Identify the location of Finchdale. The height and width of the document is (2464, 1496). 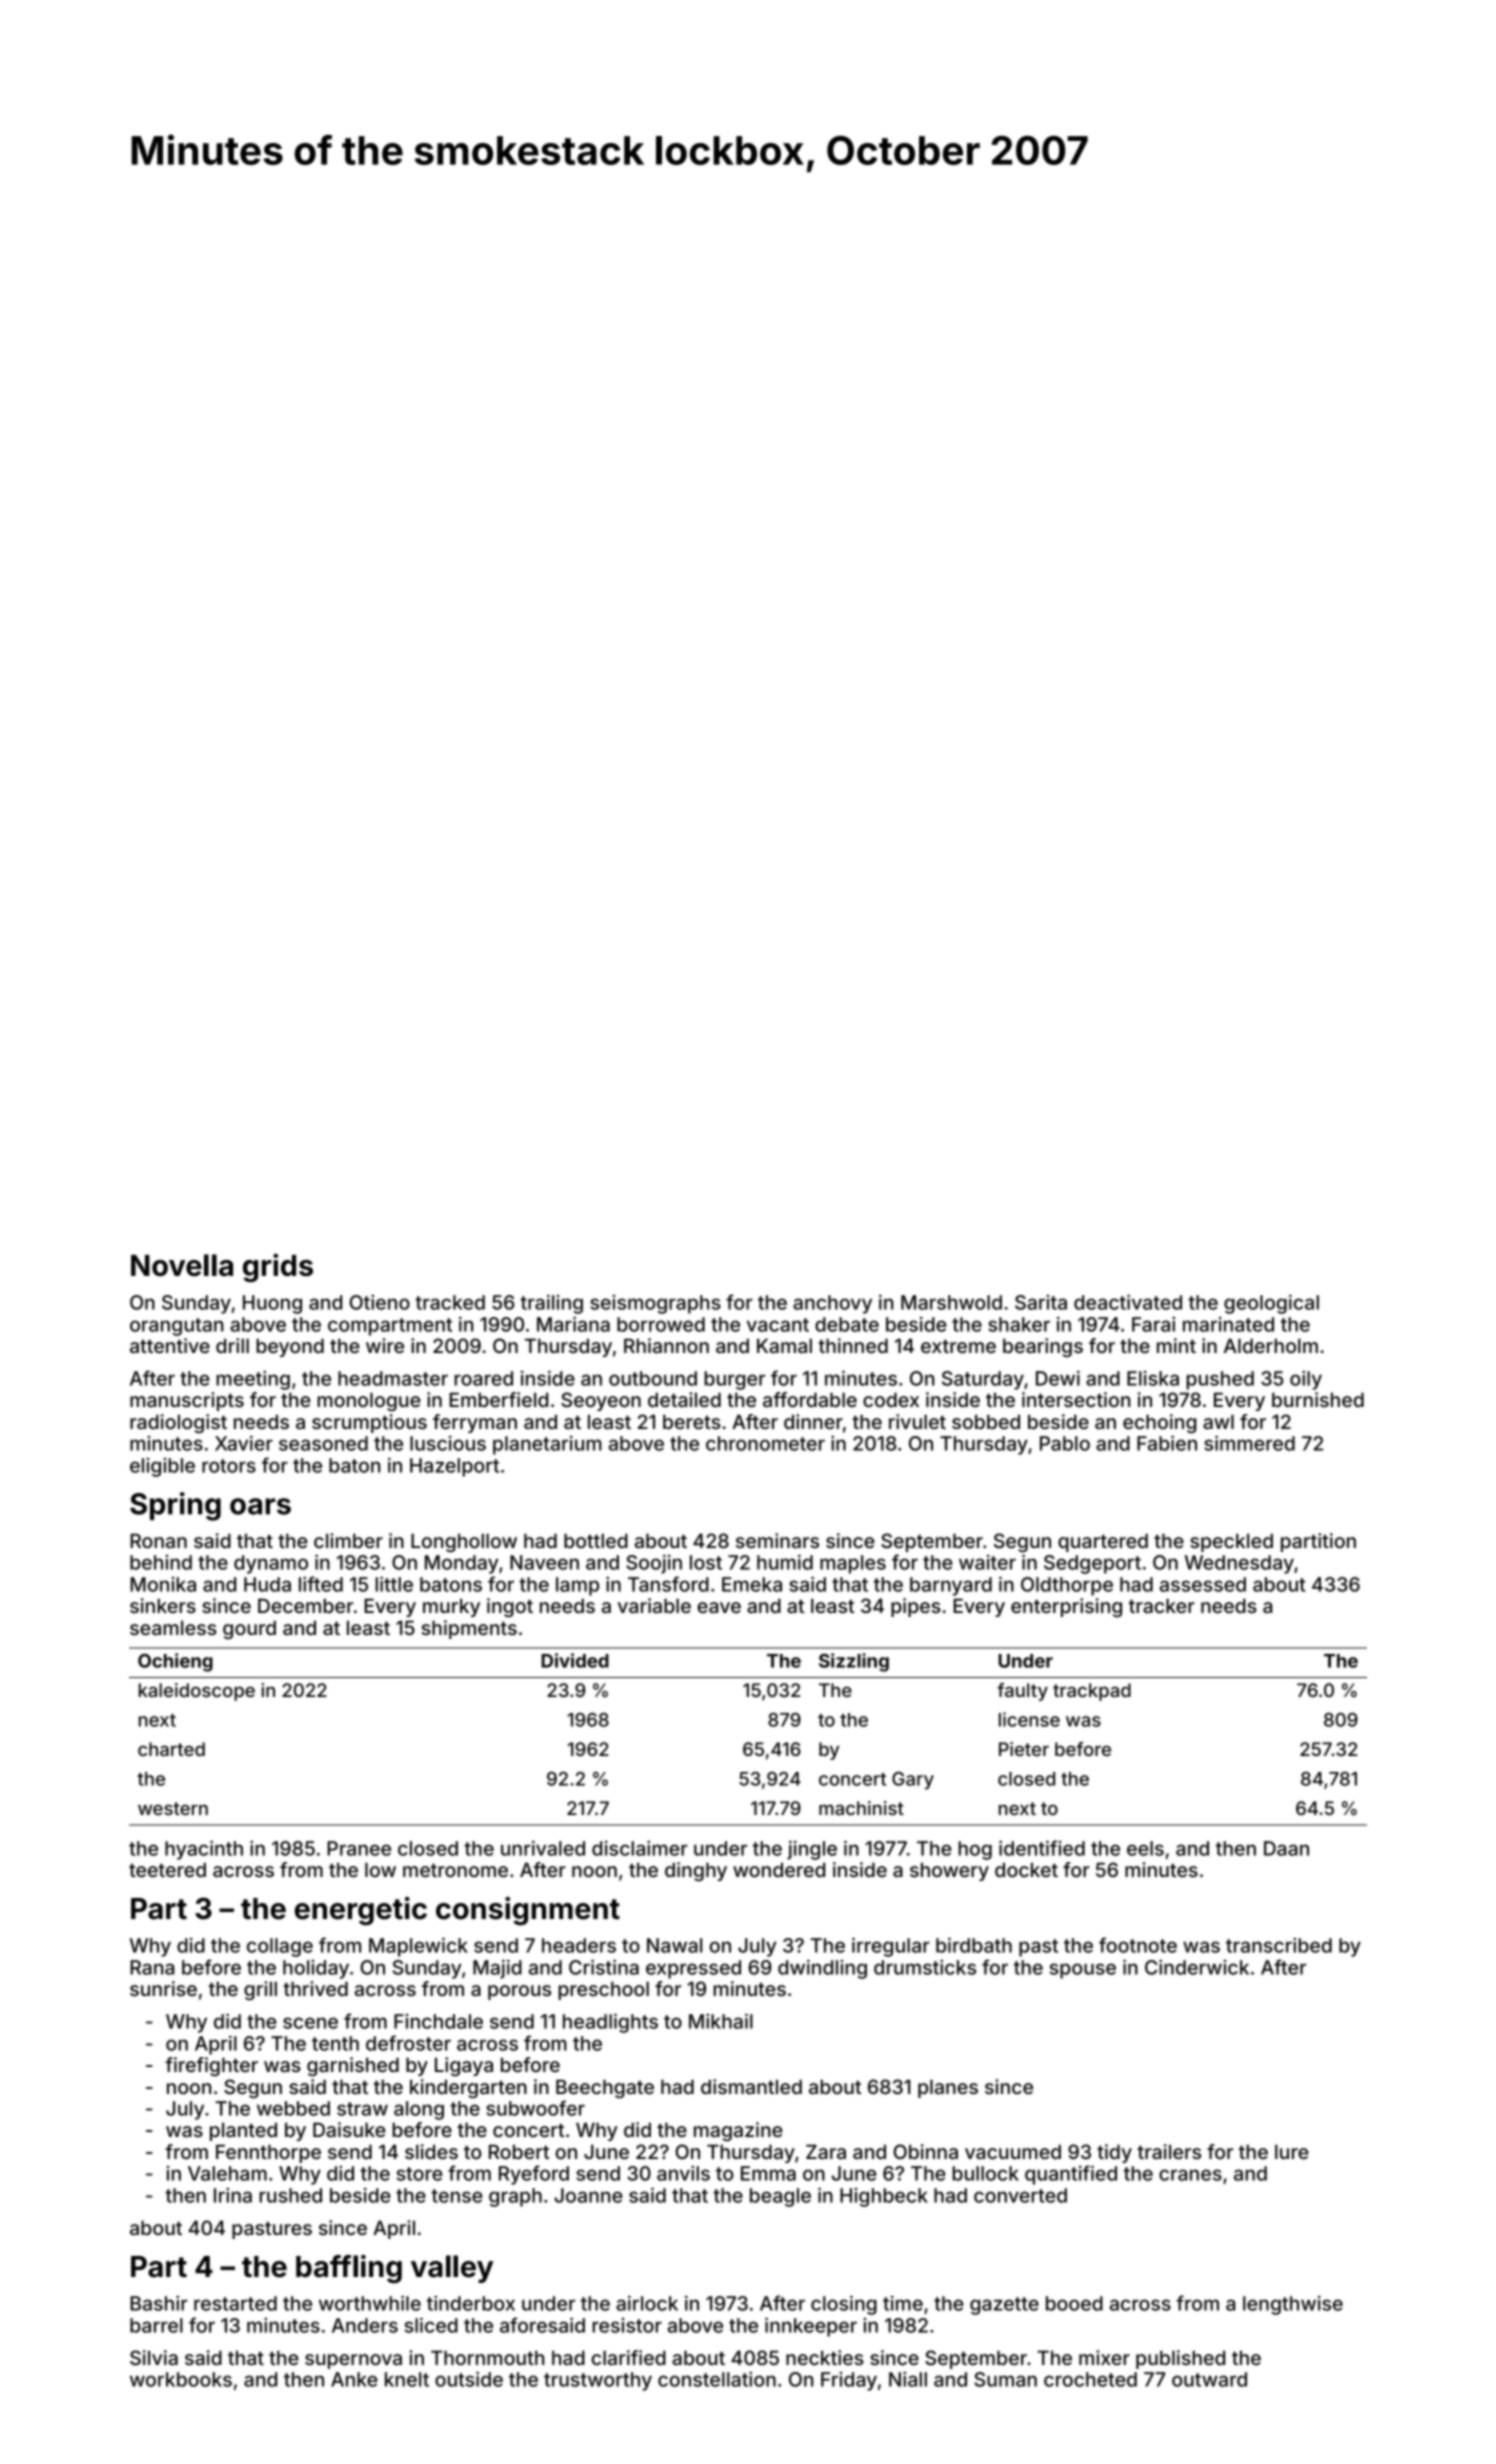
(438, 2021).
